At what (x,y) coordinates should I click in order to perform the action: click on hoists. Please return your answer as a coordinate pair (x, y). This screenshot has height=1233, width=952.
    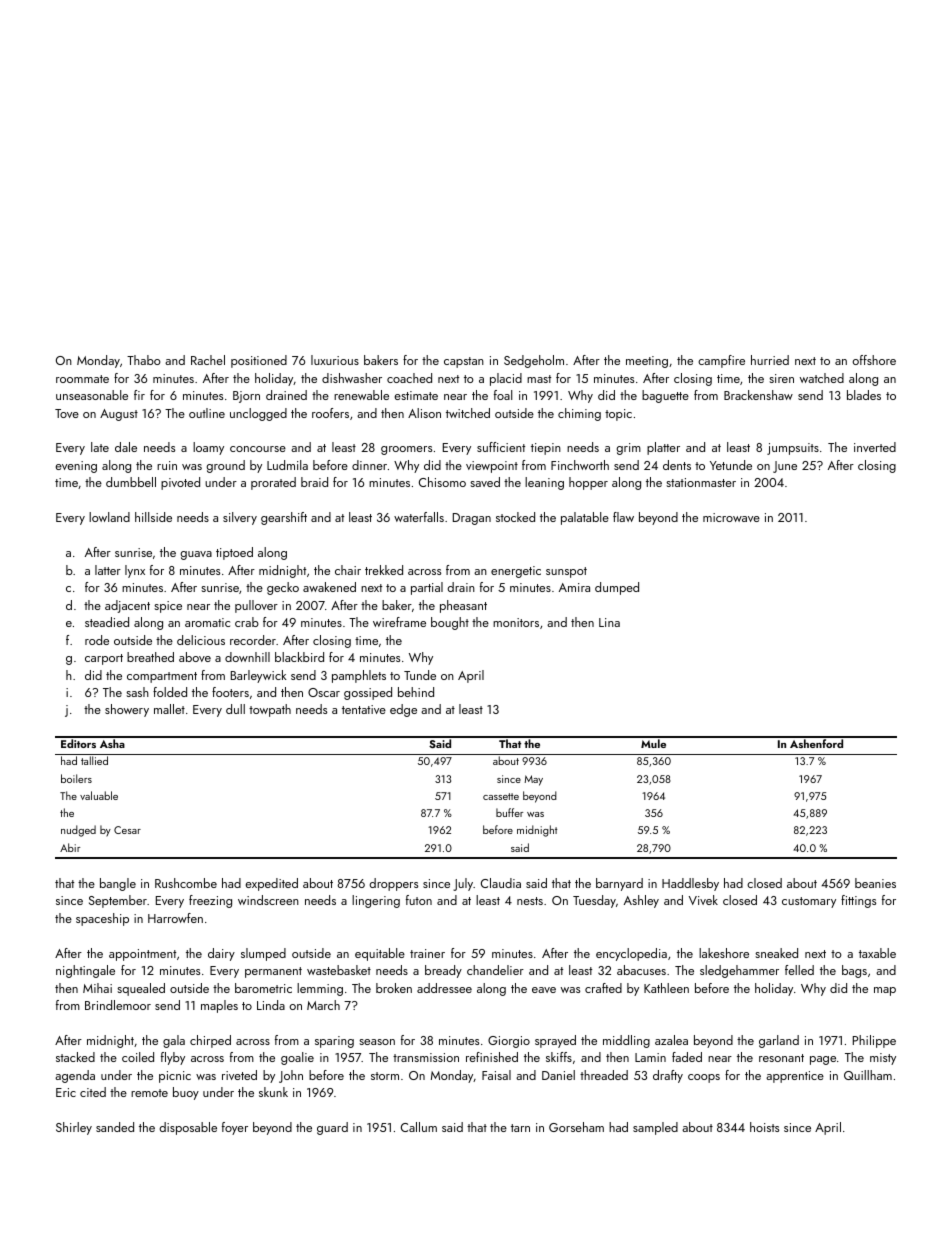
    Looking at the image, I should click on (764, 1127).
